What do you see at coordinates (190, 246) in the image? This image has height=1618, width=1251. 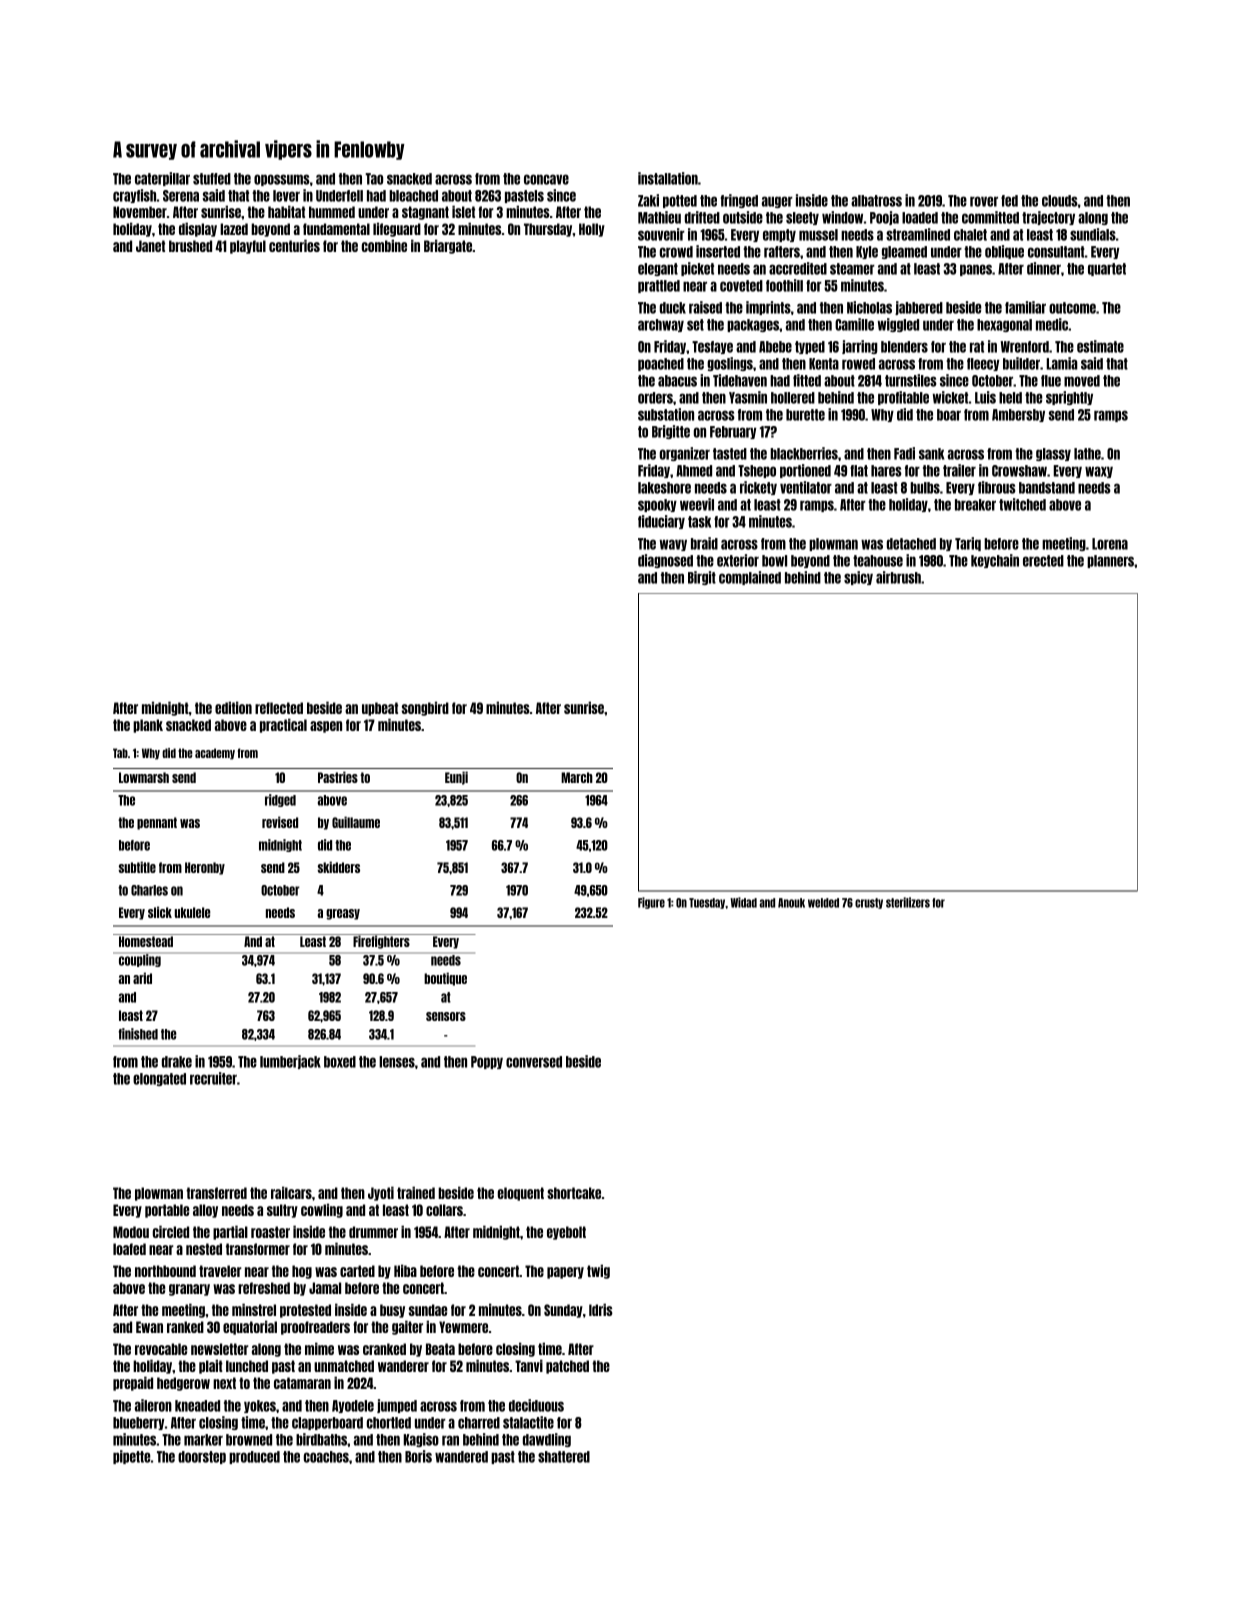 I see `brushed` at bounding box center [190, 246].
